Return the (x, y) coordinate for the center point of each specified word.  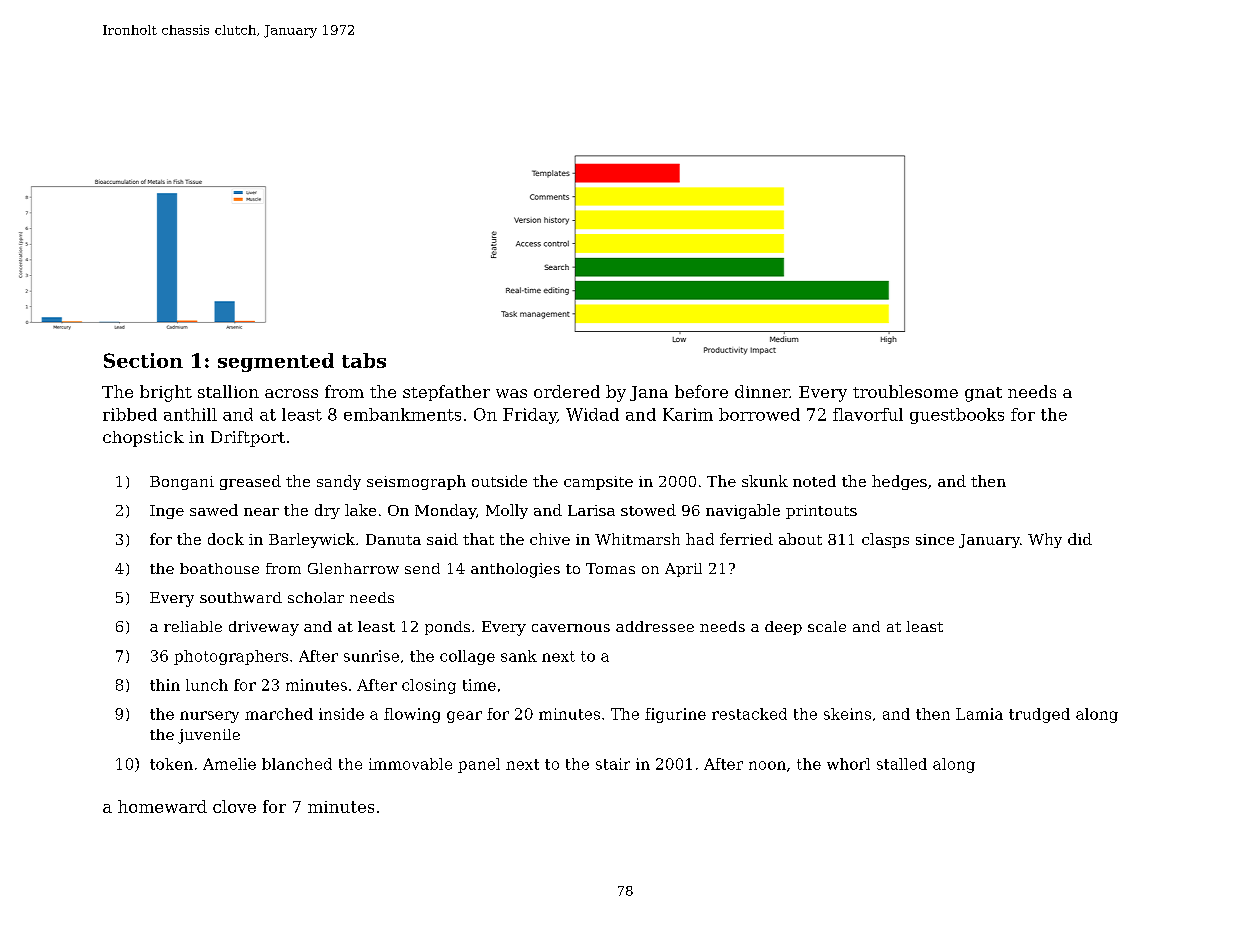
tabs (364, 360)
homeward (162, 806)
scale (827, 626)
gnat (983, 394)
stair (613, 764)
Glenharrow (353, 568)
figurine (675, 715)
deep (783, 628)
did (1080, 539)
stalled (902, 764)
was (511, 393)
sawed (214, 510)
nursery (209, 717)
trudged (1039, 715)
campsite (598, 483)
